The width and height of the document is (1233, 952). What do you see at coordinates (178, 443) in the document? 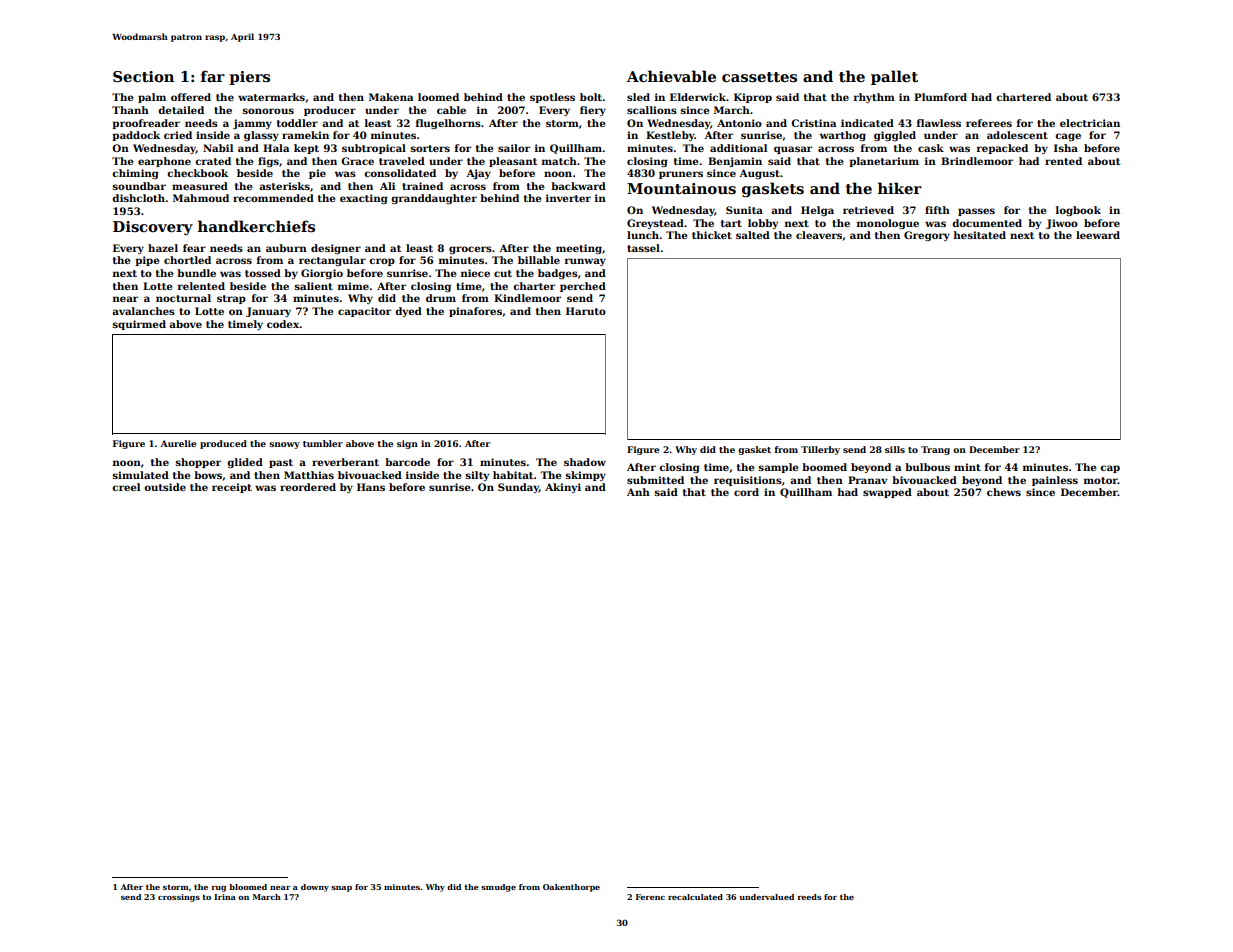
I see `Aurelie` at bounding box center [178, 443].
